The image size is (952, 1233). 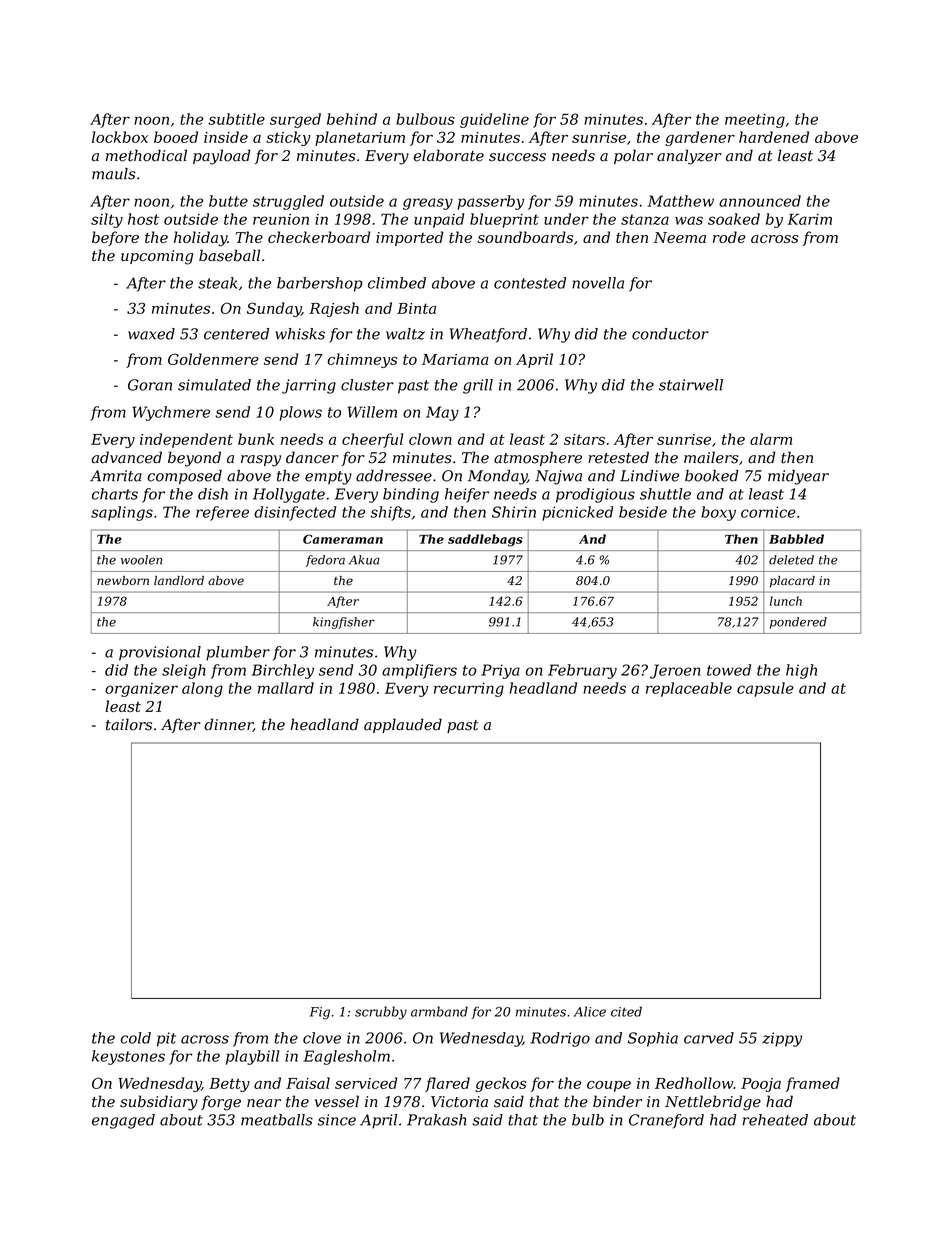 What do you see at coordinates (500, 671) in the screenshot?
I see `Priya` at bounding box center [500, 671].
